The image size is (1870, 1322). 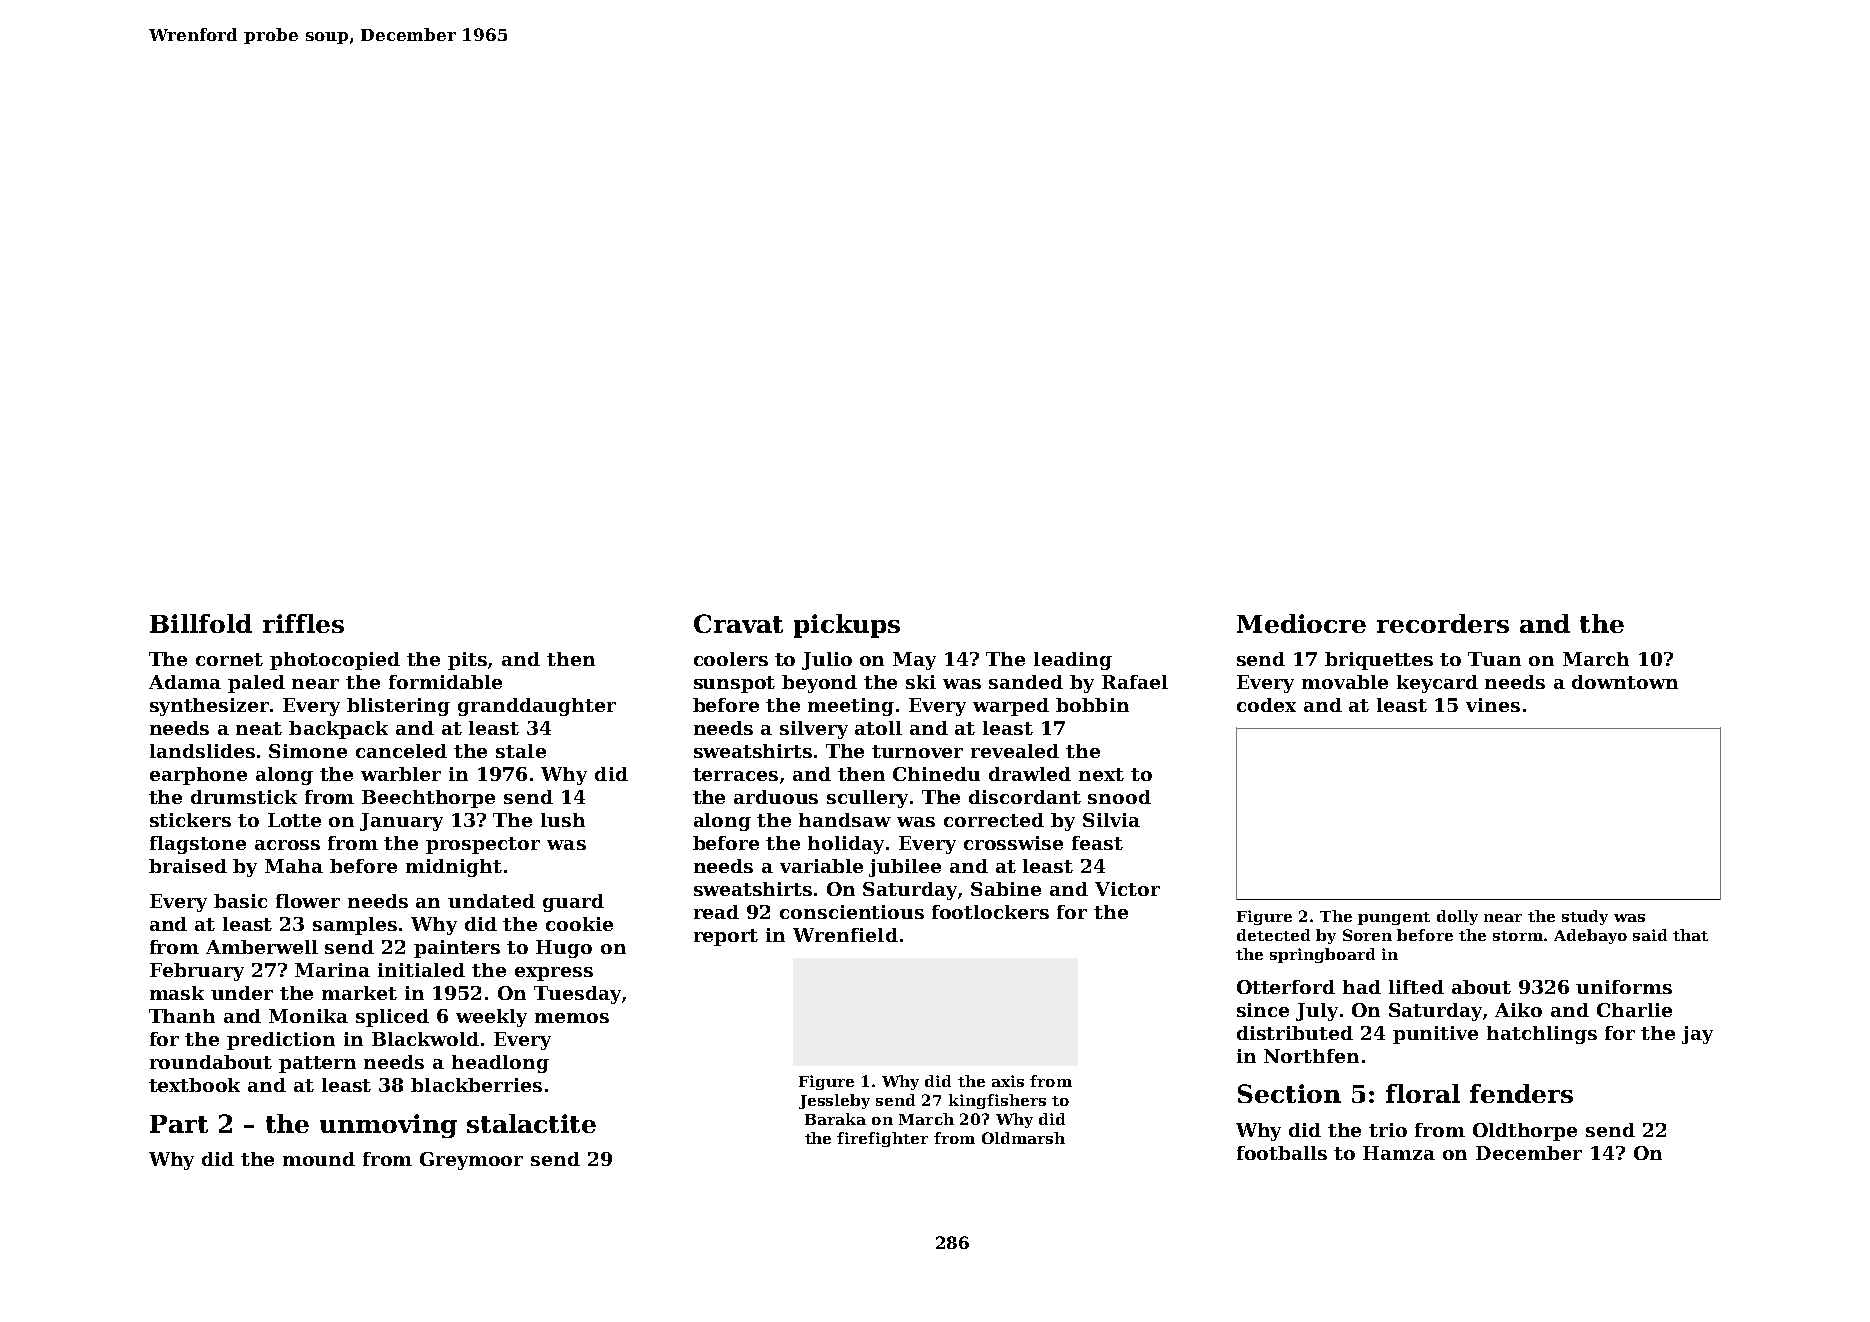 What do you see at coordinates (1263, 1010) in the image?
I see `since` at bounding box center [1263, 1010].
